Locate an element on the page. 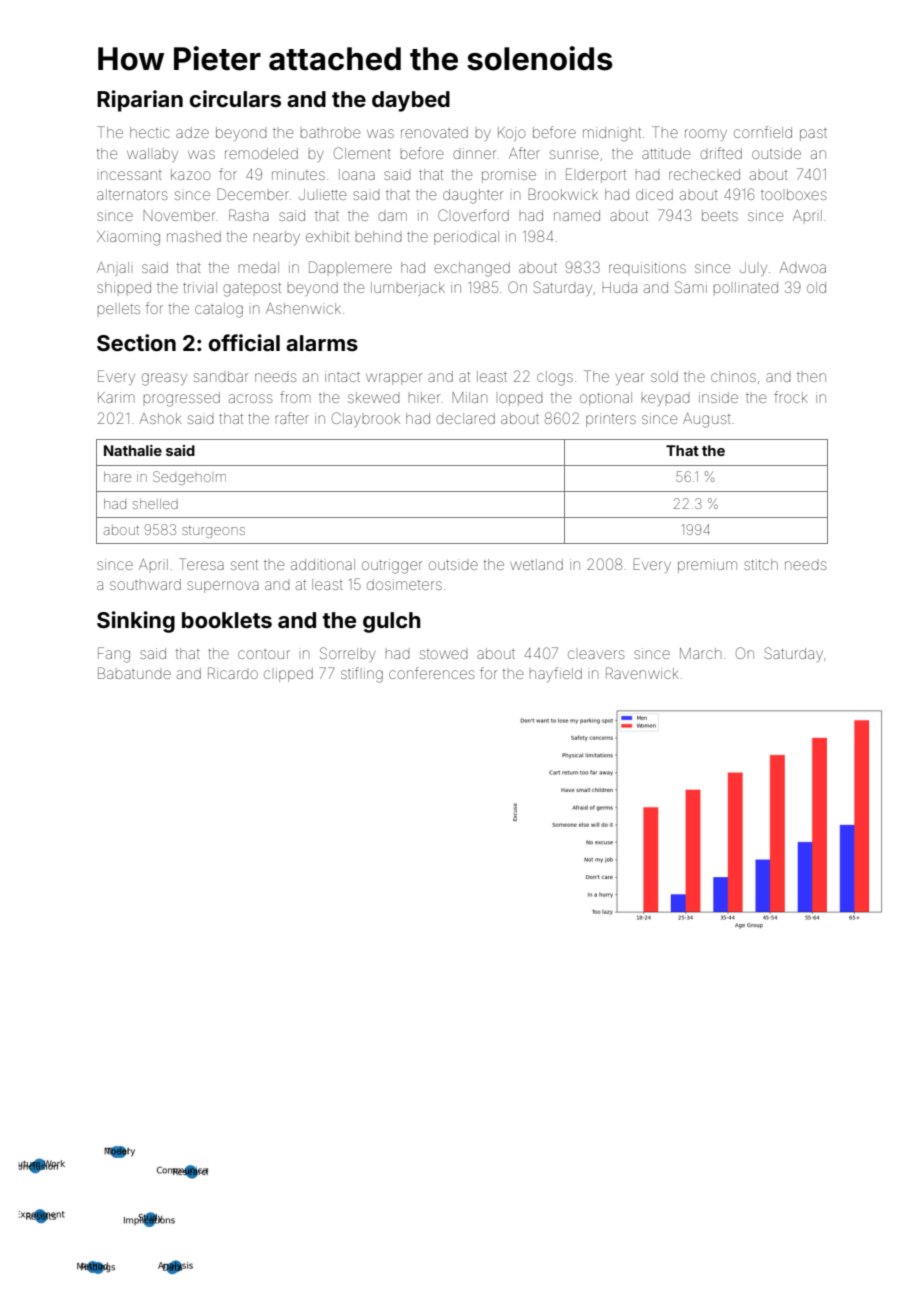 The image size is (924, 1308). Ashenwick is located at coordinates (303, 308).
